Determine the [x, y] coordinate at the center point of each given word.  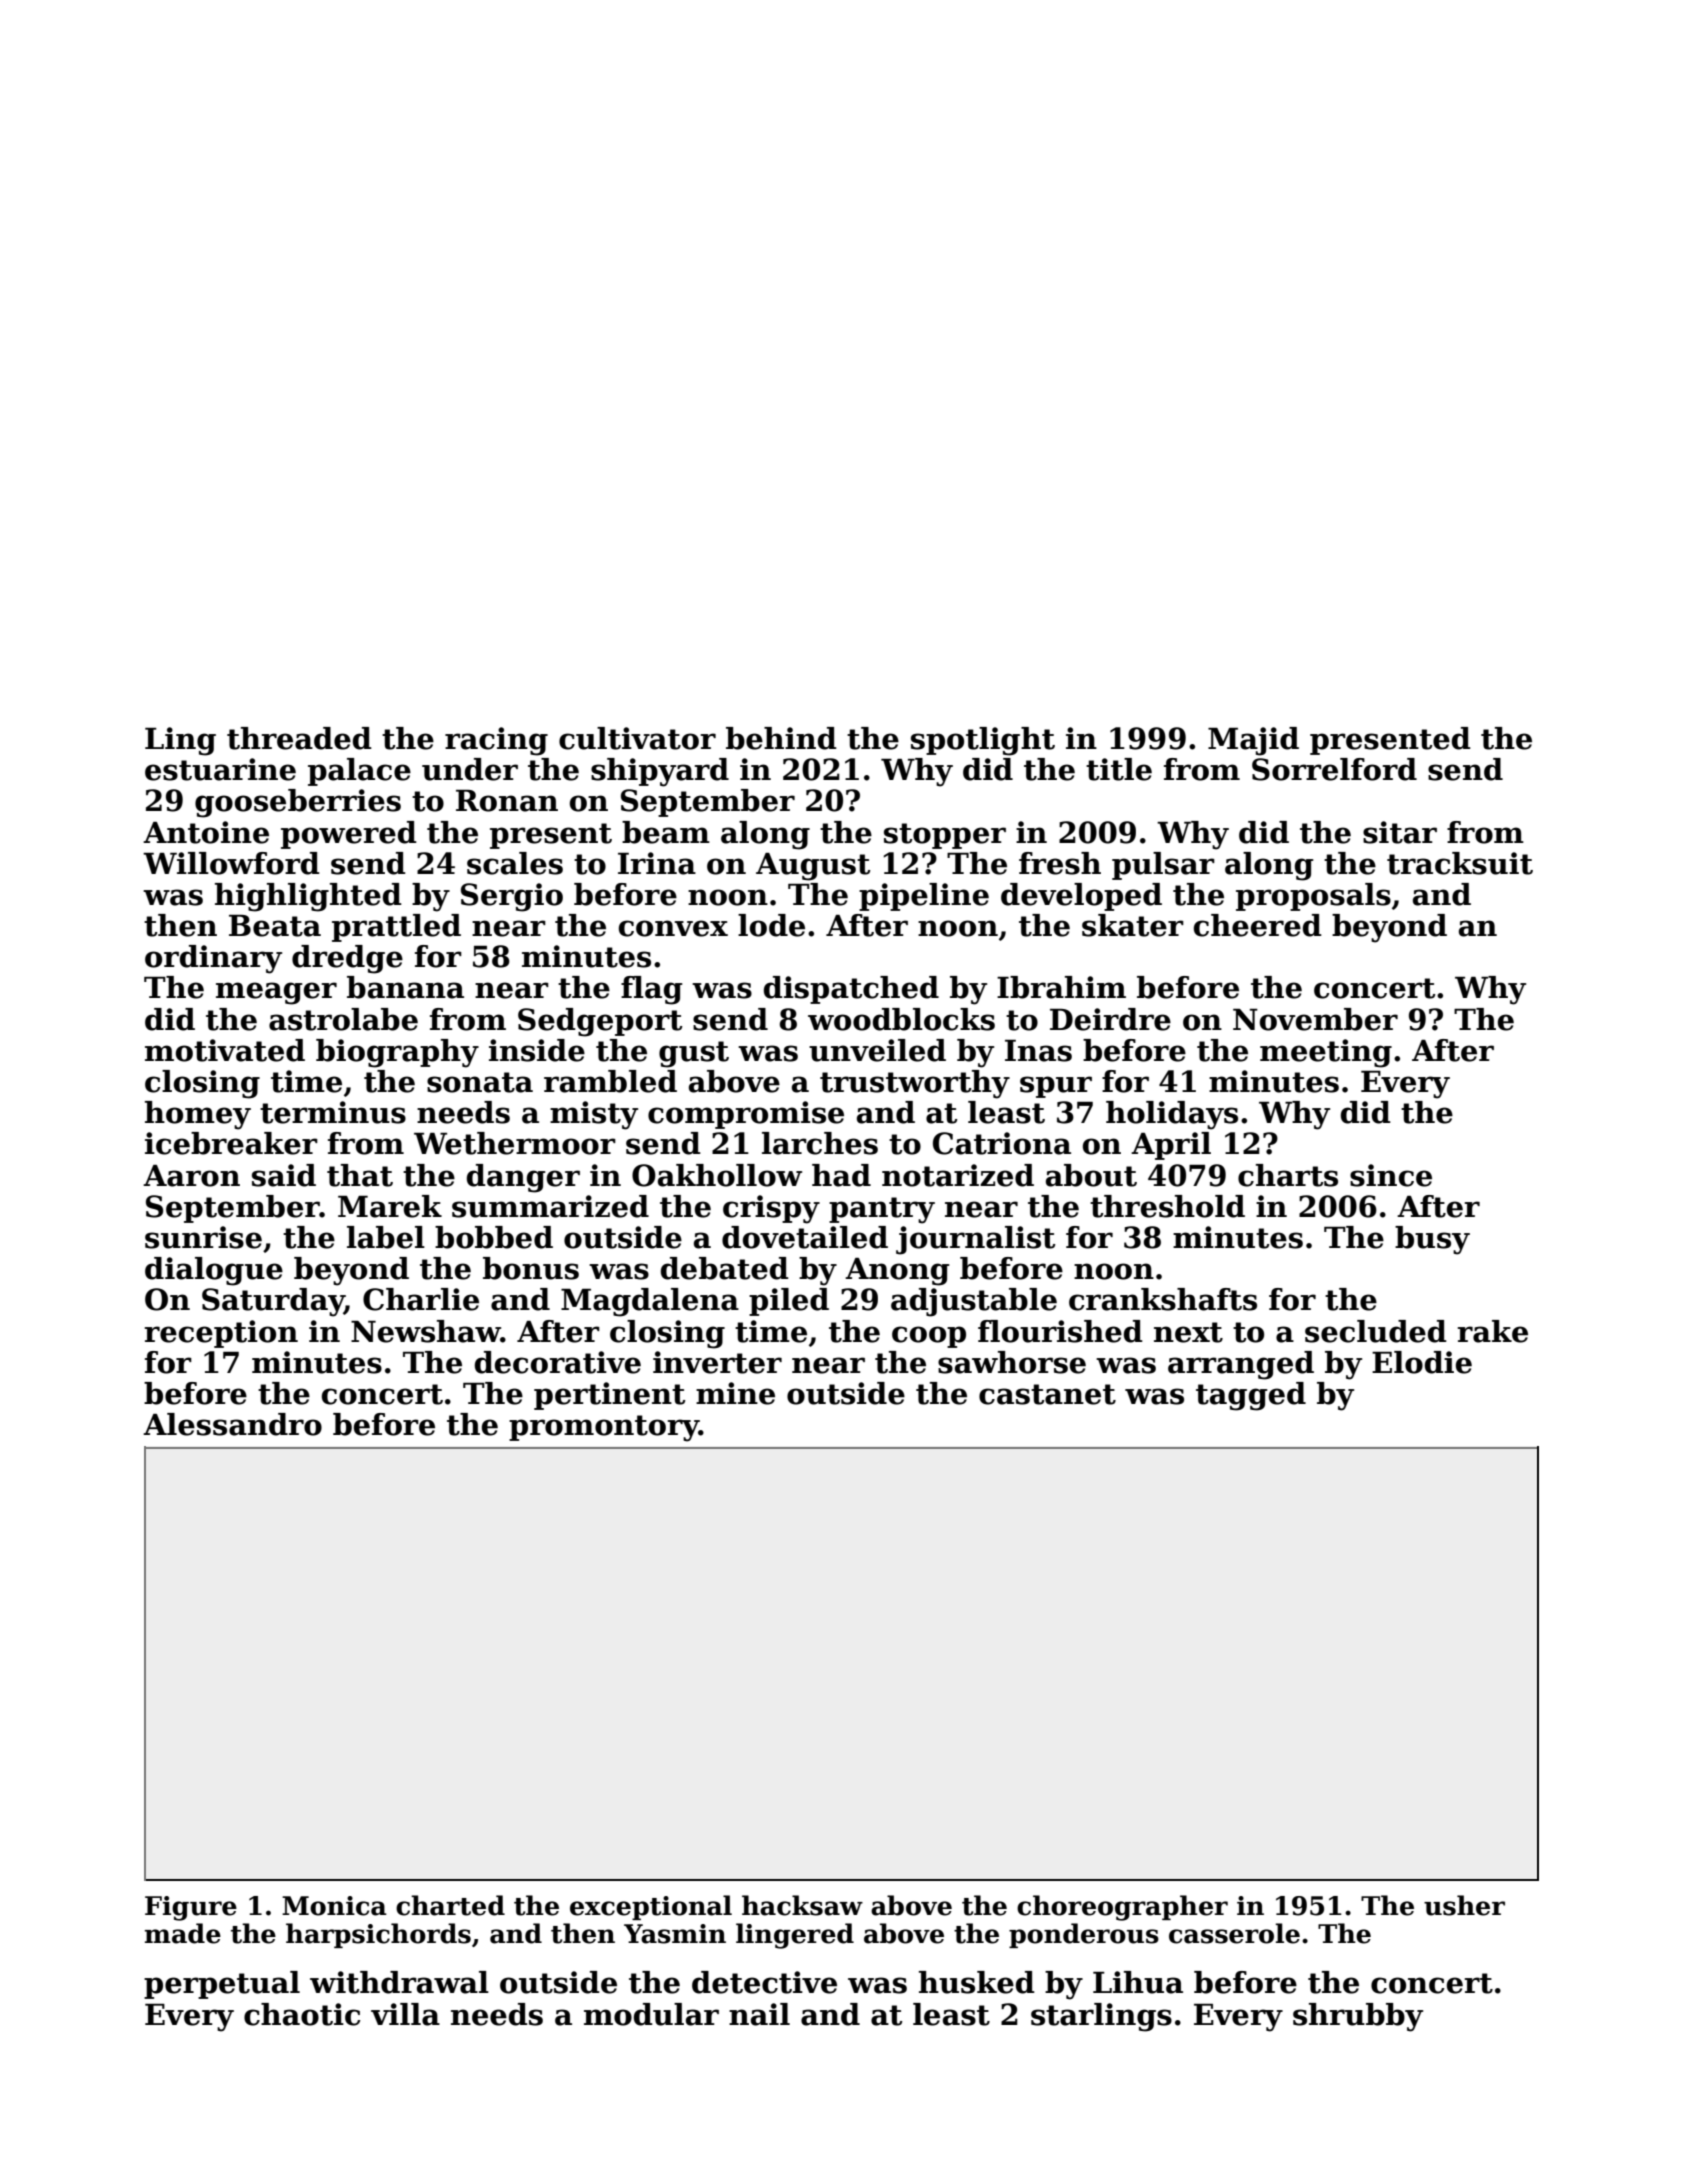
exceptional [651, 1907]
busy [1432, 1240]
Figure [191, 1908]
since [1391, 1175]
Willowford [231, 863]
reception [221, 1334]
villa [405, 2014]
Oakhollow [717, 1175]
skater [1133, 925]
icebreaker [231, 1143]
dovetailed [805, 1237]
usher [1464, 1905]
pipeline [924, 897]
